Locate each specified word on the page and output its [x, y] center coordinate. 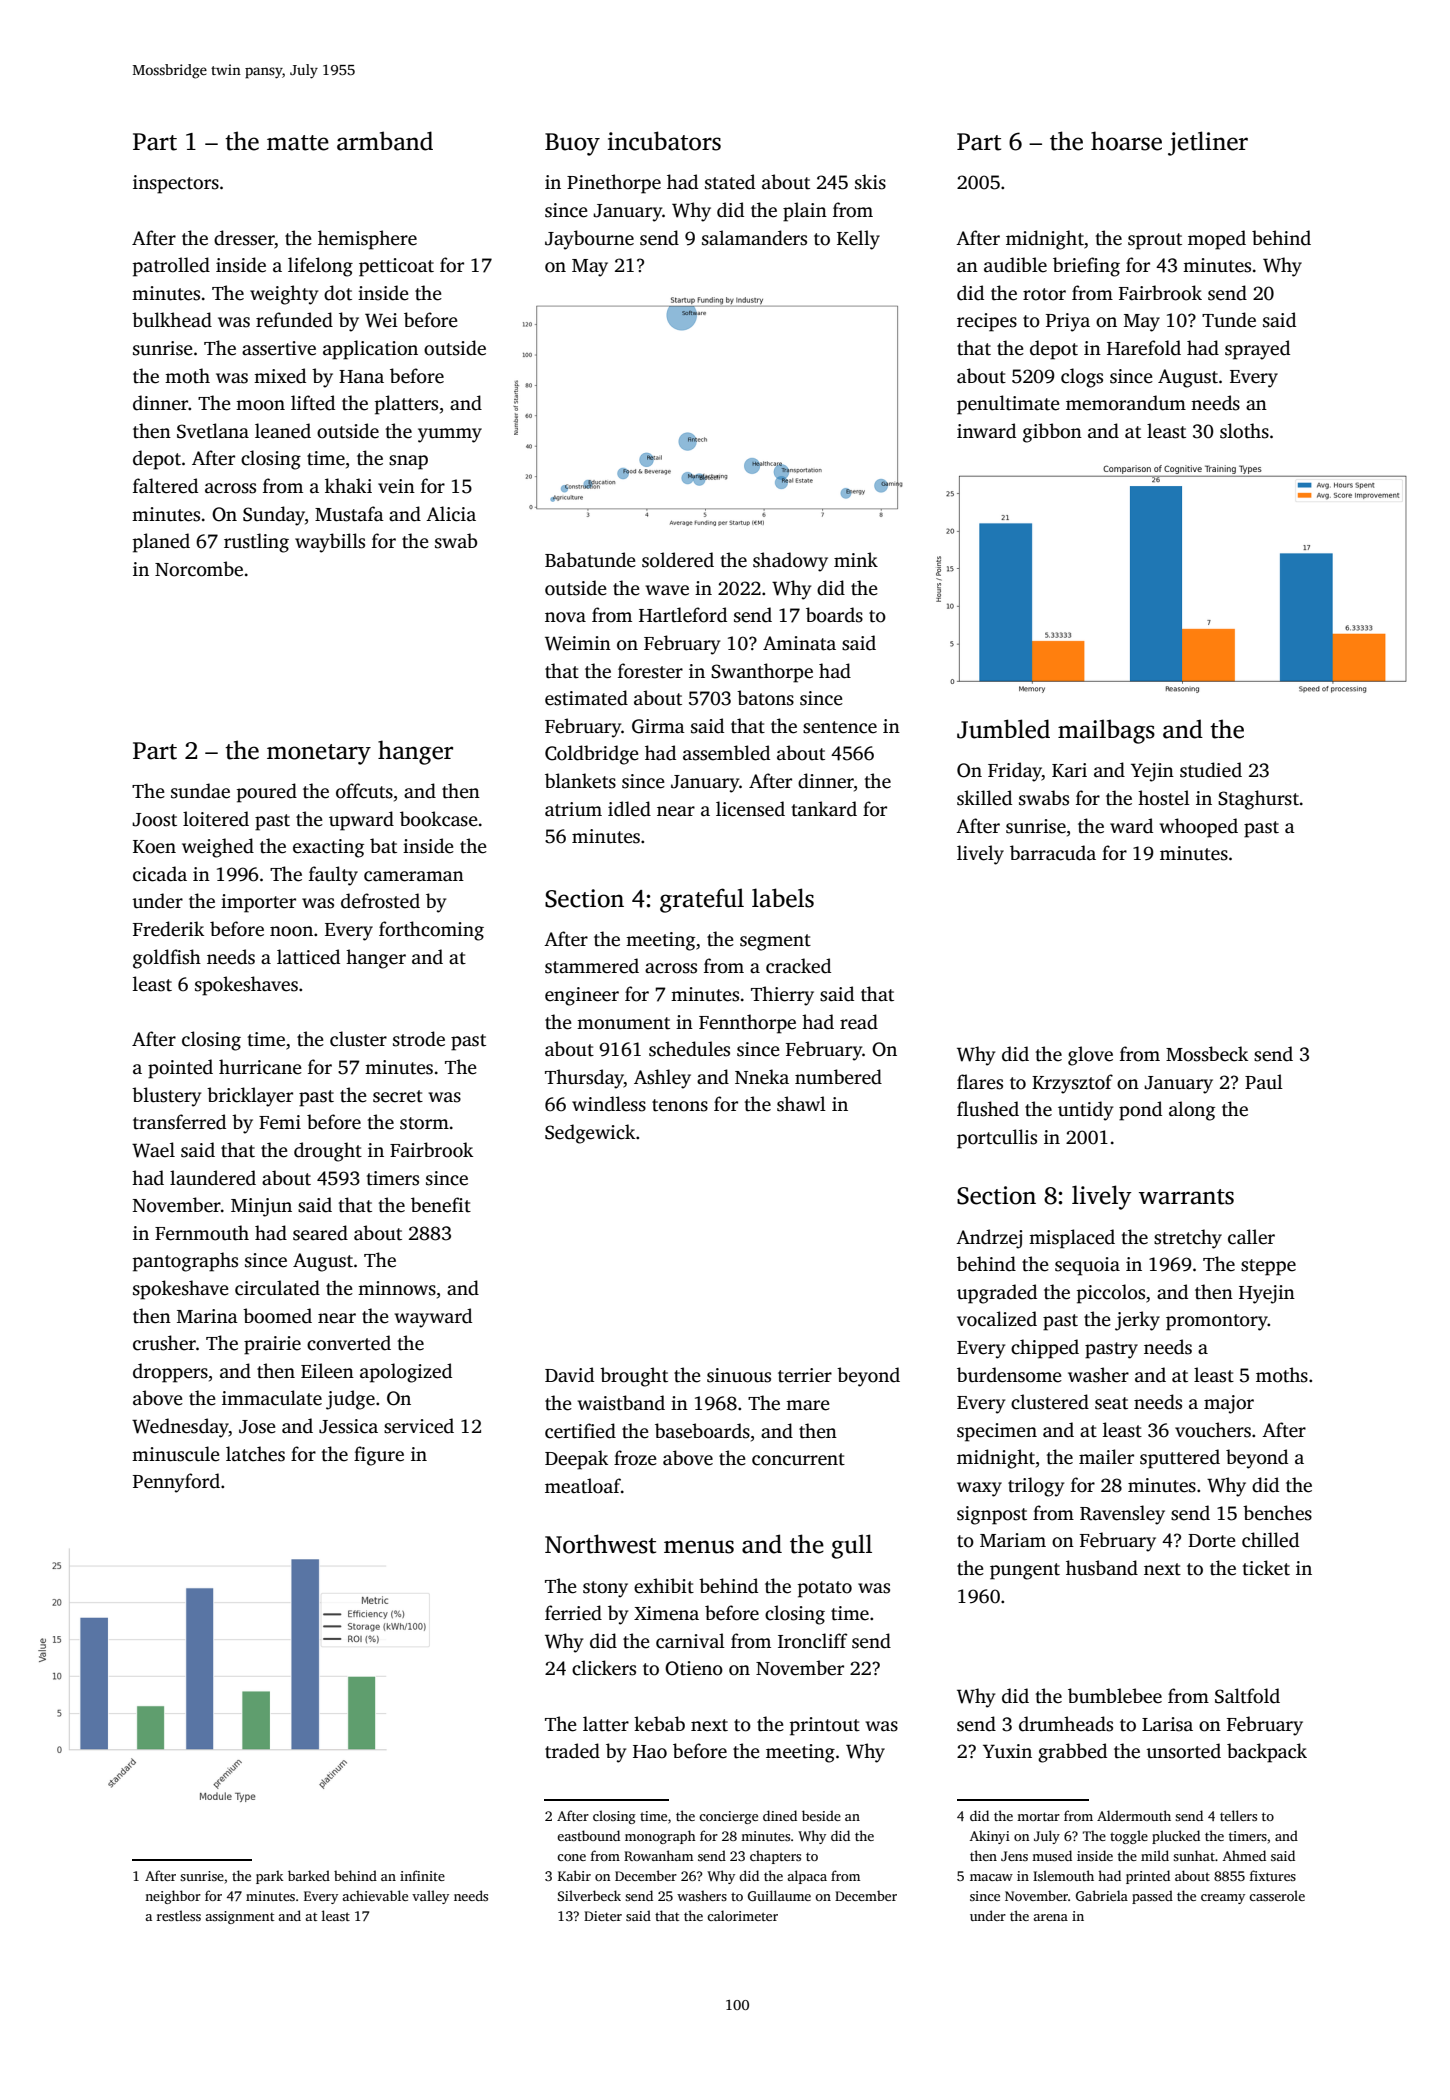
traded [572, 1751]
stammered [592, 966]
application [370, 350]
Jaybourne [589, 240]
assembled [726, 753]
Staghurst [1258, 800]
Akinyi [990, 1837]
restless [179, 1915]
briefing [1086, 267]
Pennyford [176, 1483]
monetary [319, 754]
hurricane [260, 1067]
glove [1090, 1056]
